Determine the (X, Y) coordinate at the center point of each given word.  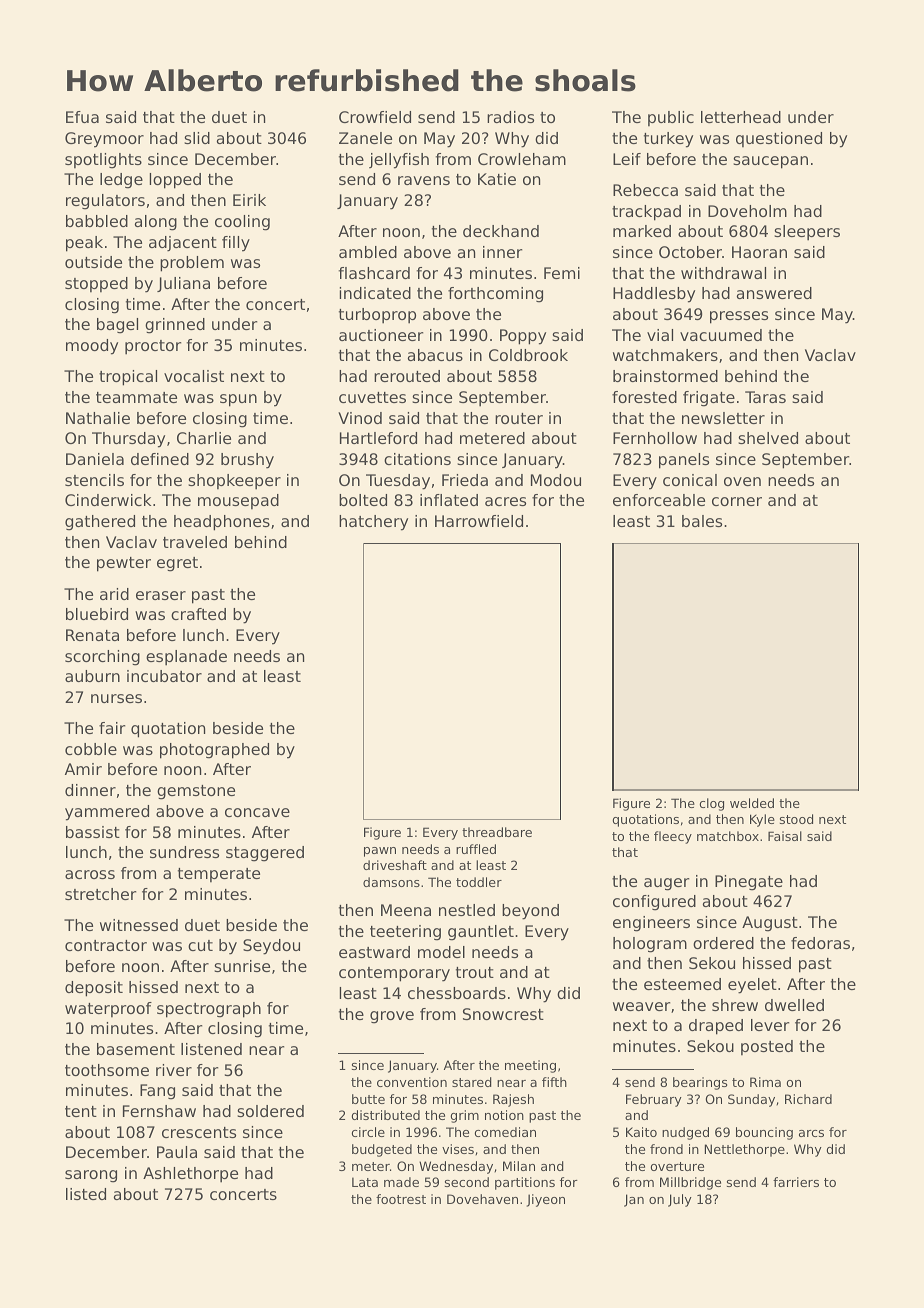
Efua (82, 117)
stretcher (101, 894)
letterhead (741, 117)
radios (510, 117)
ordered (723, 943)
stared (472, 1082)
